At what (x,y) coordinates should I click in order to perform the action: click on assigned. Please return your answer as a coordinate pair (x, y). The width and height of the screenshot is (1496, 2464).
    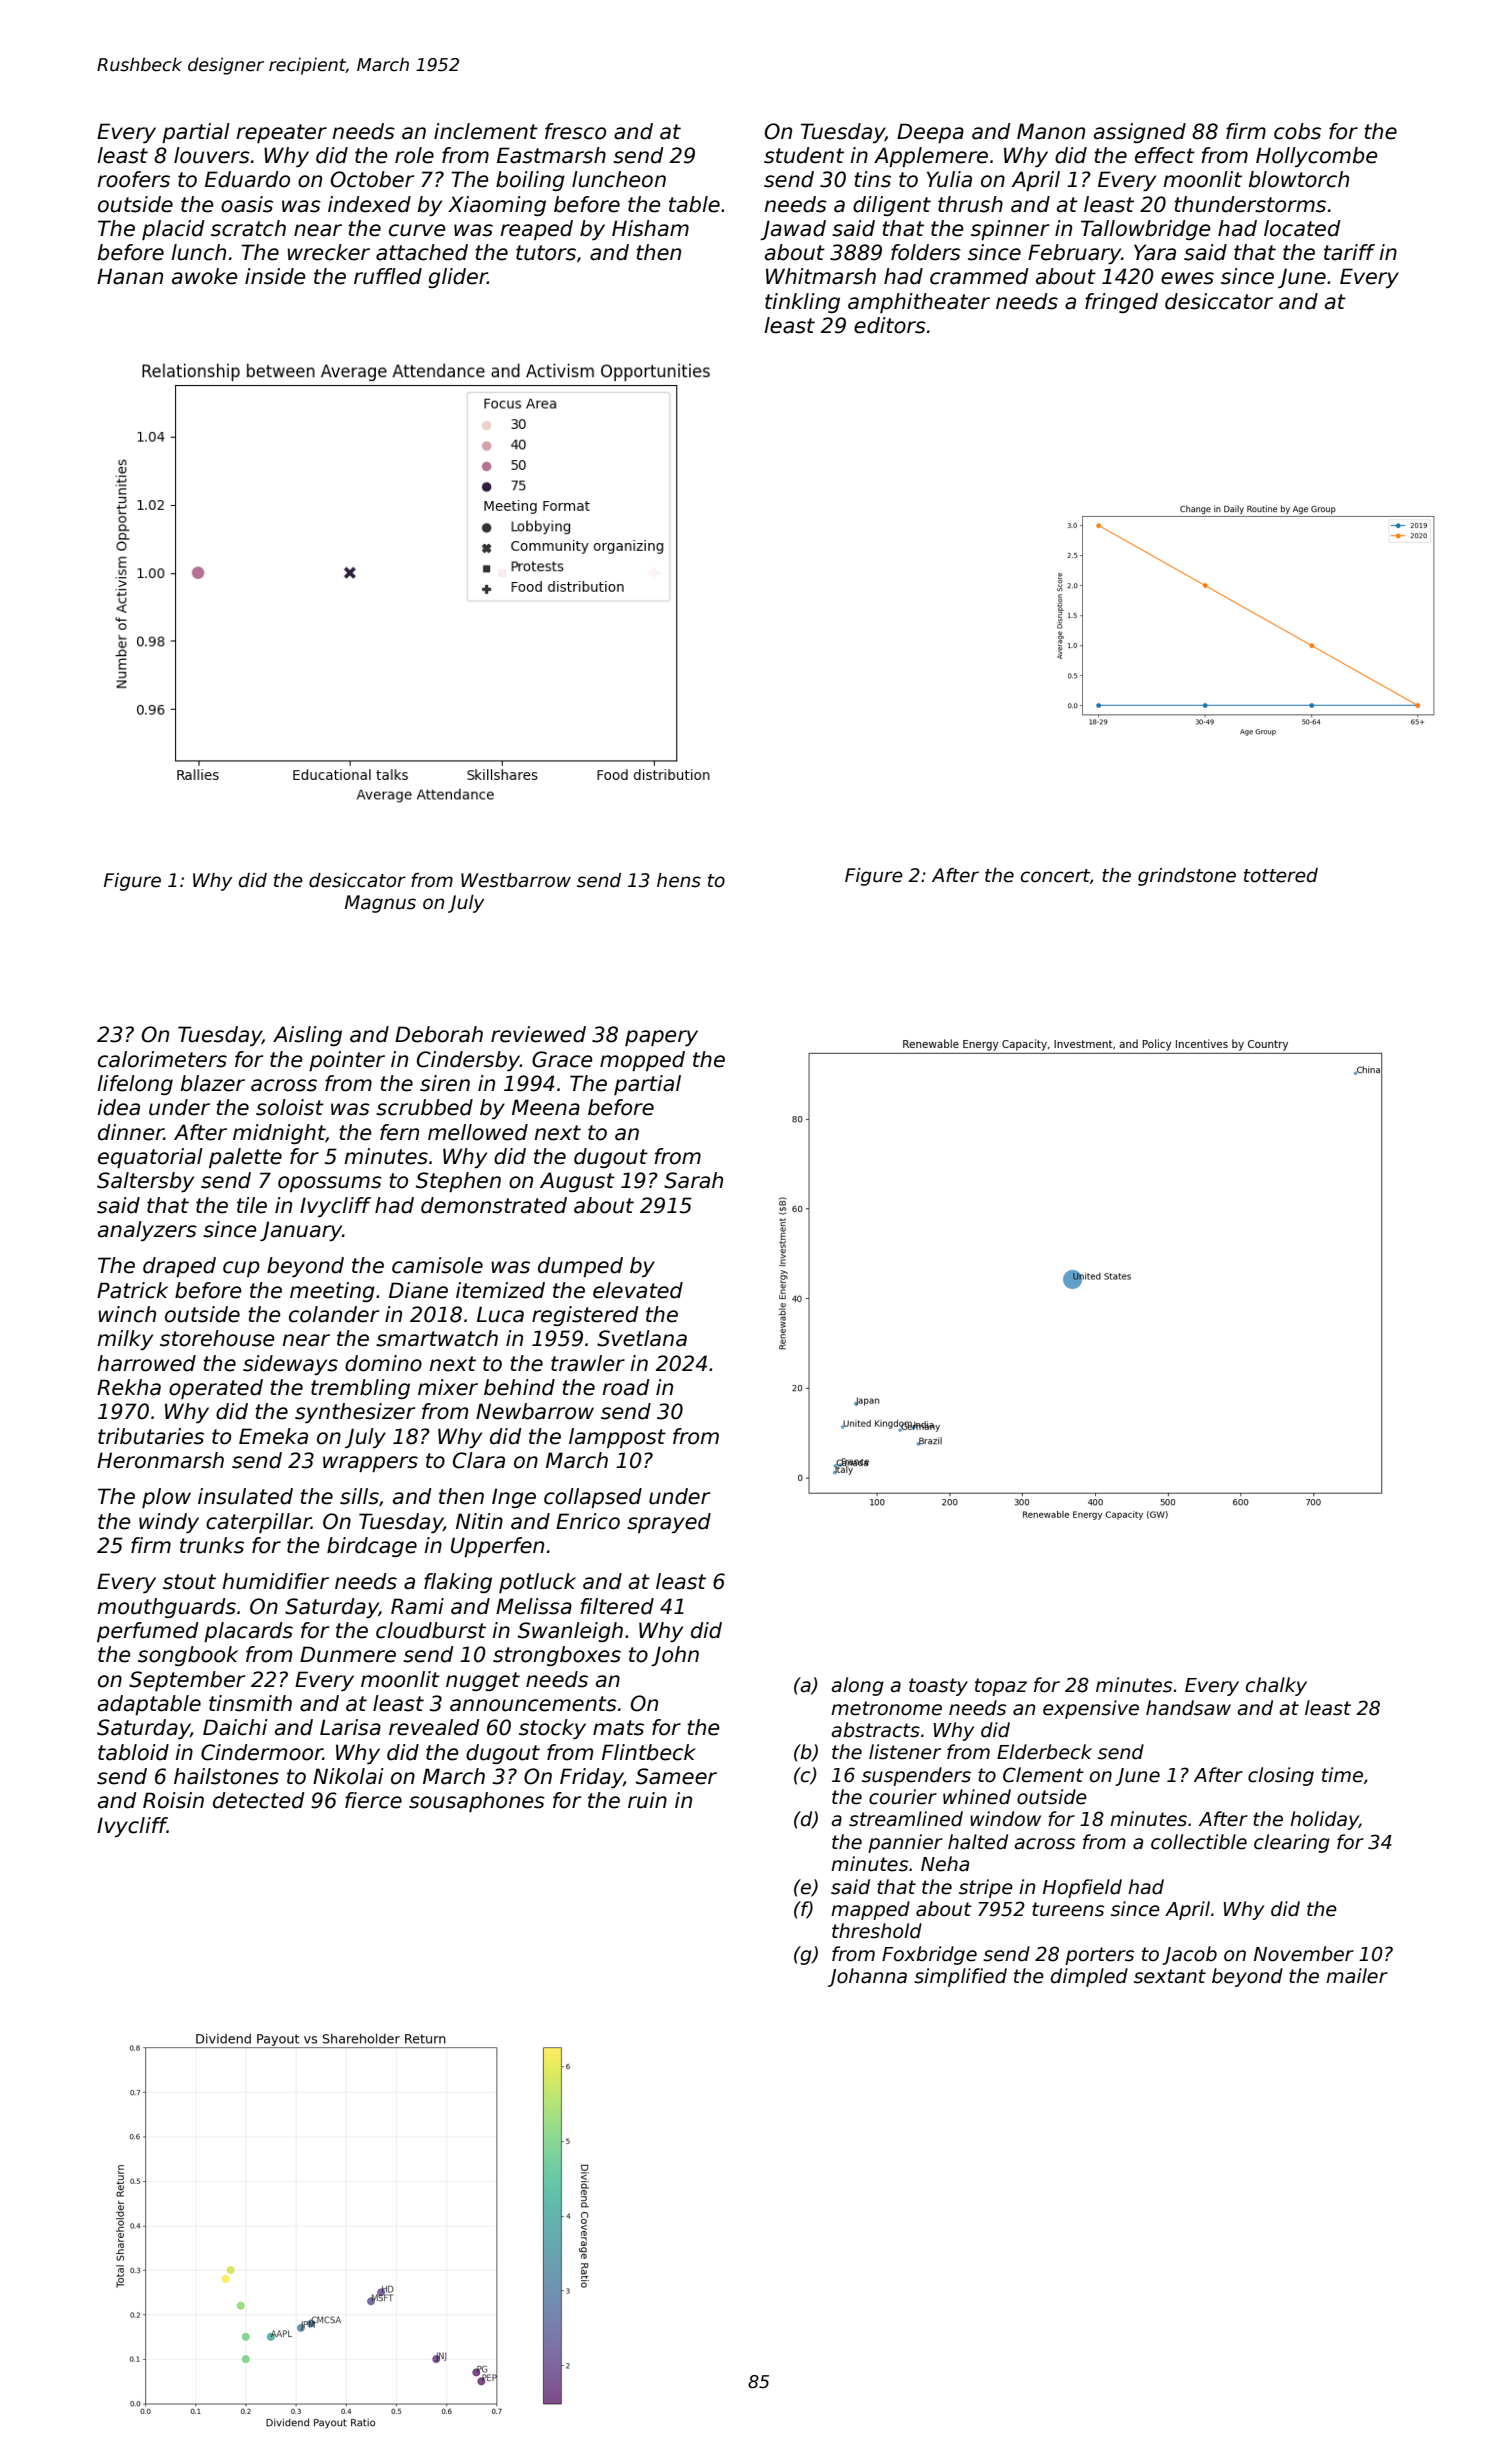
    Looking at the image, I should click on (1140, 133).
